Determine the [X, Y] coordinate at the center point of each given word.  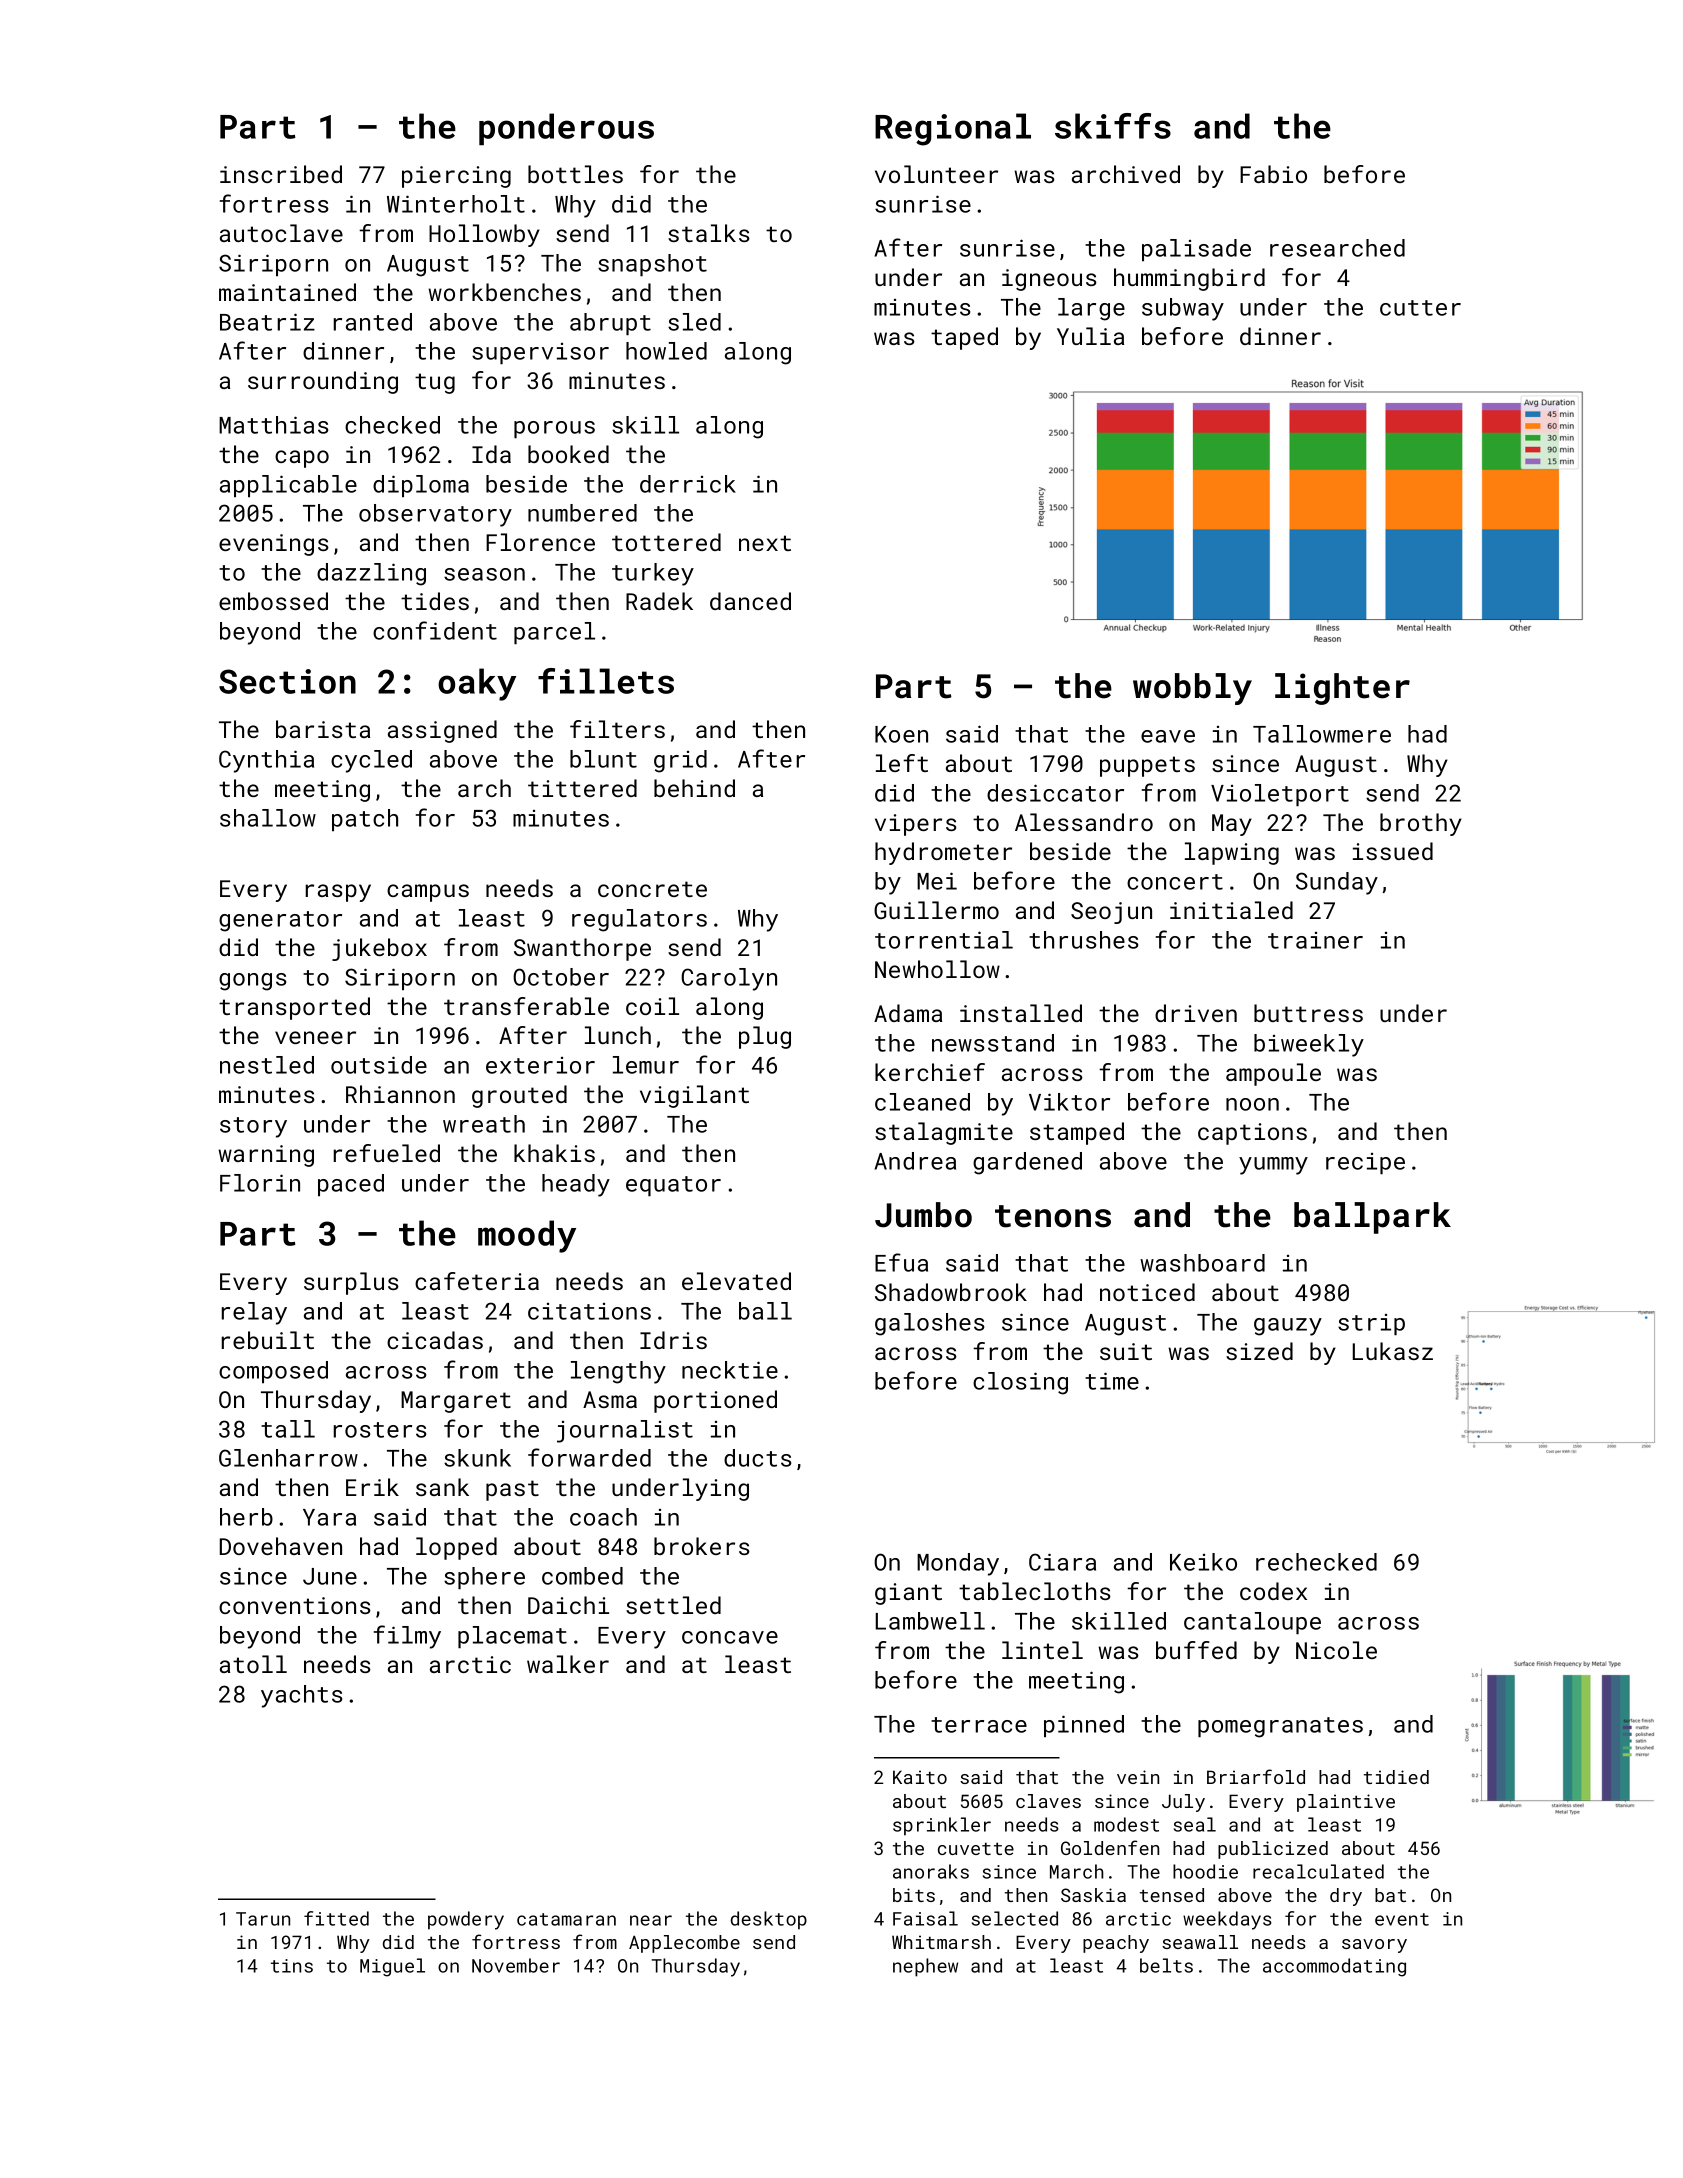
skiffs [1113, 126]
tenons [1053, 1216]
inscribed [281, 174]
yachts [302, 1696]
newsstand [993, 1043]
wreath [484, 1124]
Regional [953, 129]
